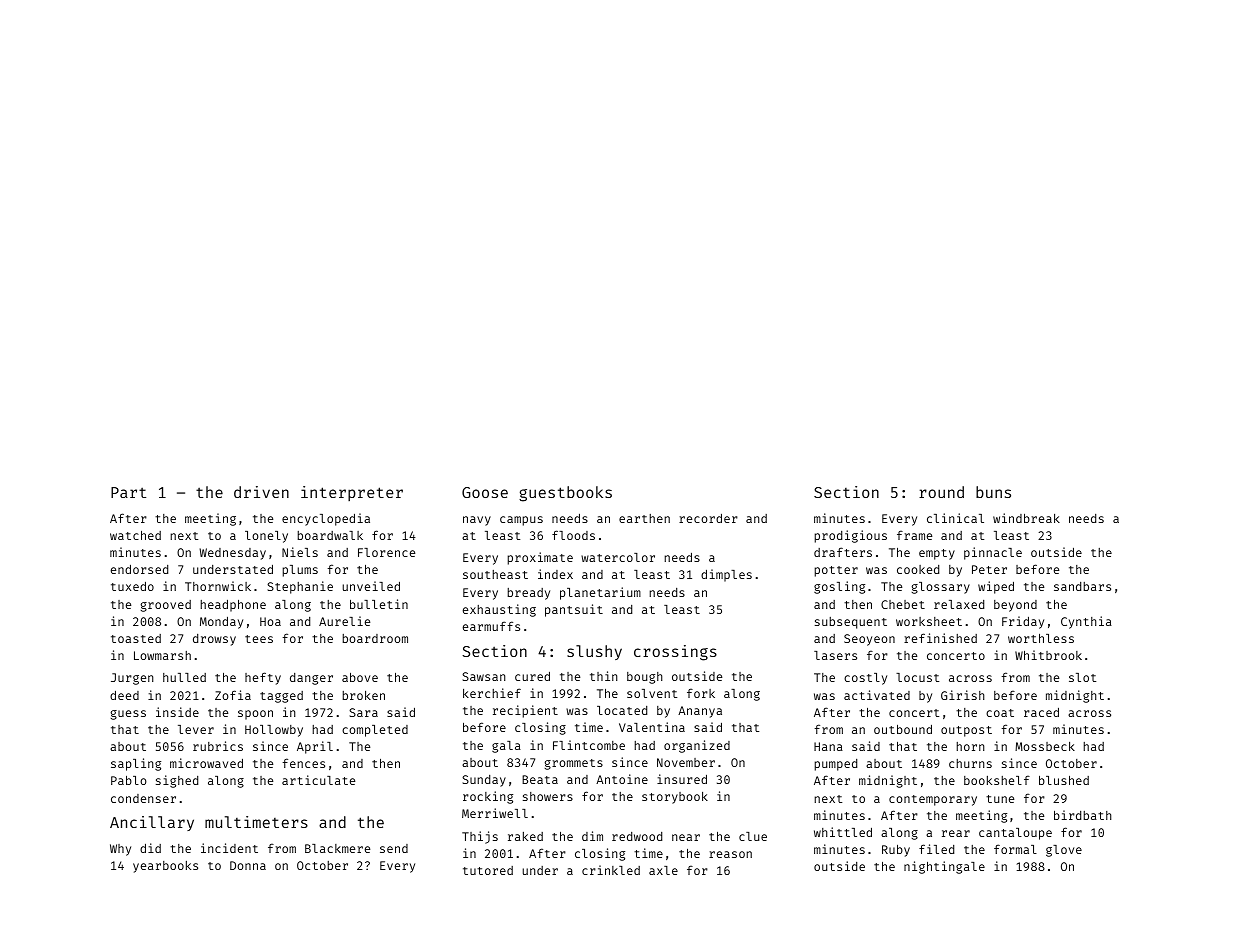 This screenshot has width=1233, height=952. I want to click on Goose, so click(485, 492).
